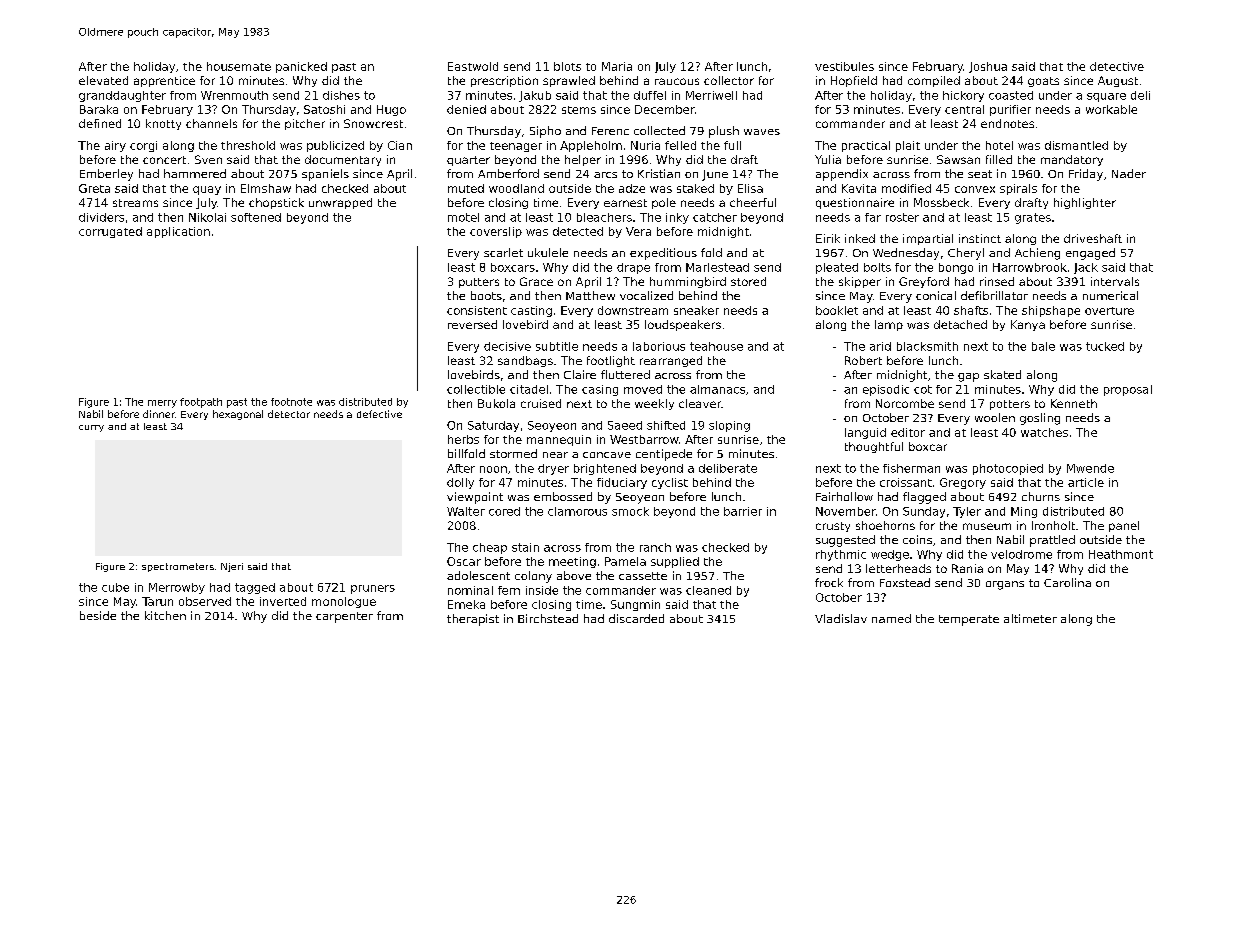 This screenshot has width=1233, height=952. Describe the element at coordinates (468, 161) in the screenshot. I see `quarter` at that location.
